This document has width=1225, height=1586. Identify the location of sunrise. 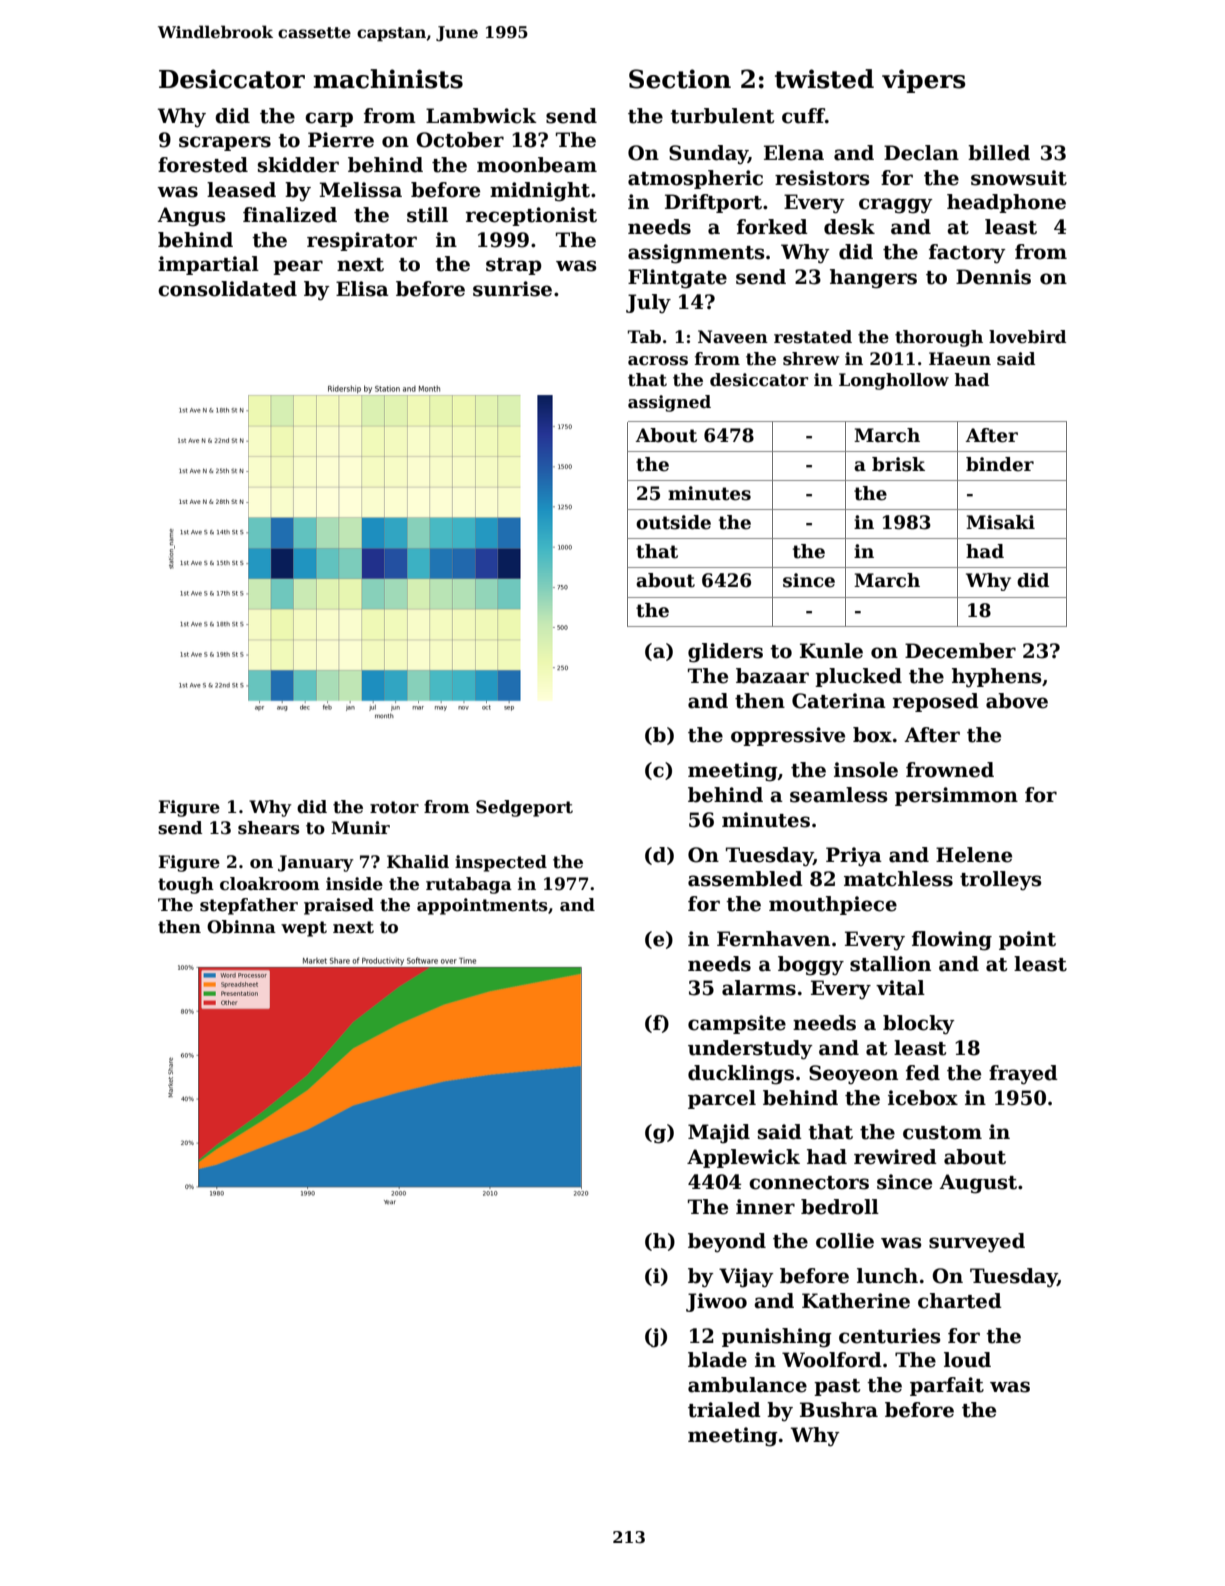
(512, 289).
